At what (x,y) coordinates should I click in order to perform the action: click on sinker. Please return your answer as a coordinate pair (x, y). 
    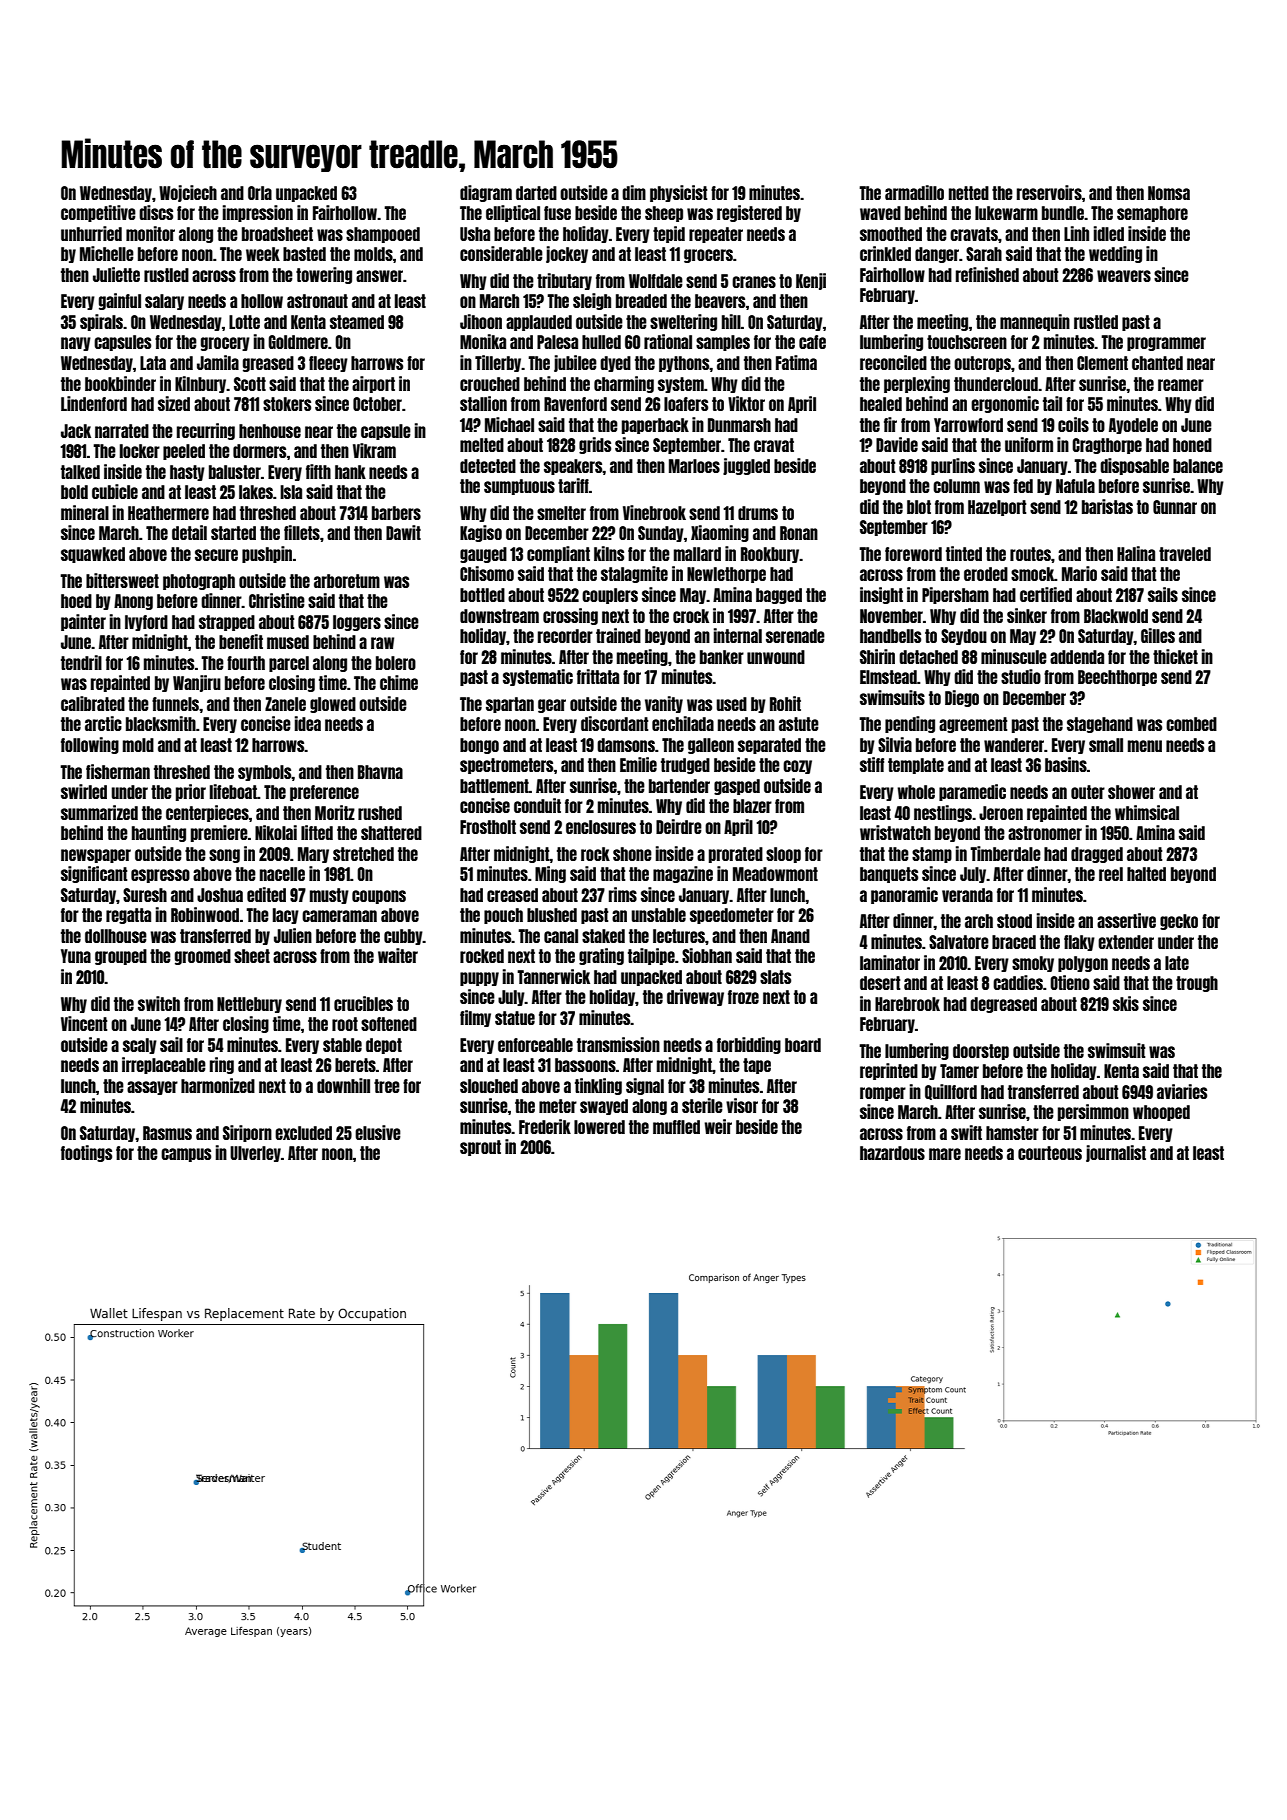
    Looking at the image, I should click on (1027, 615).
